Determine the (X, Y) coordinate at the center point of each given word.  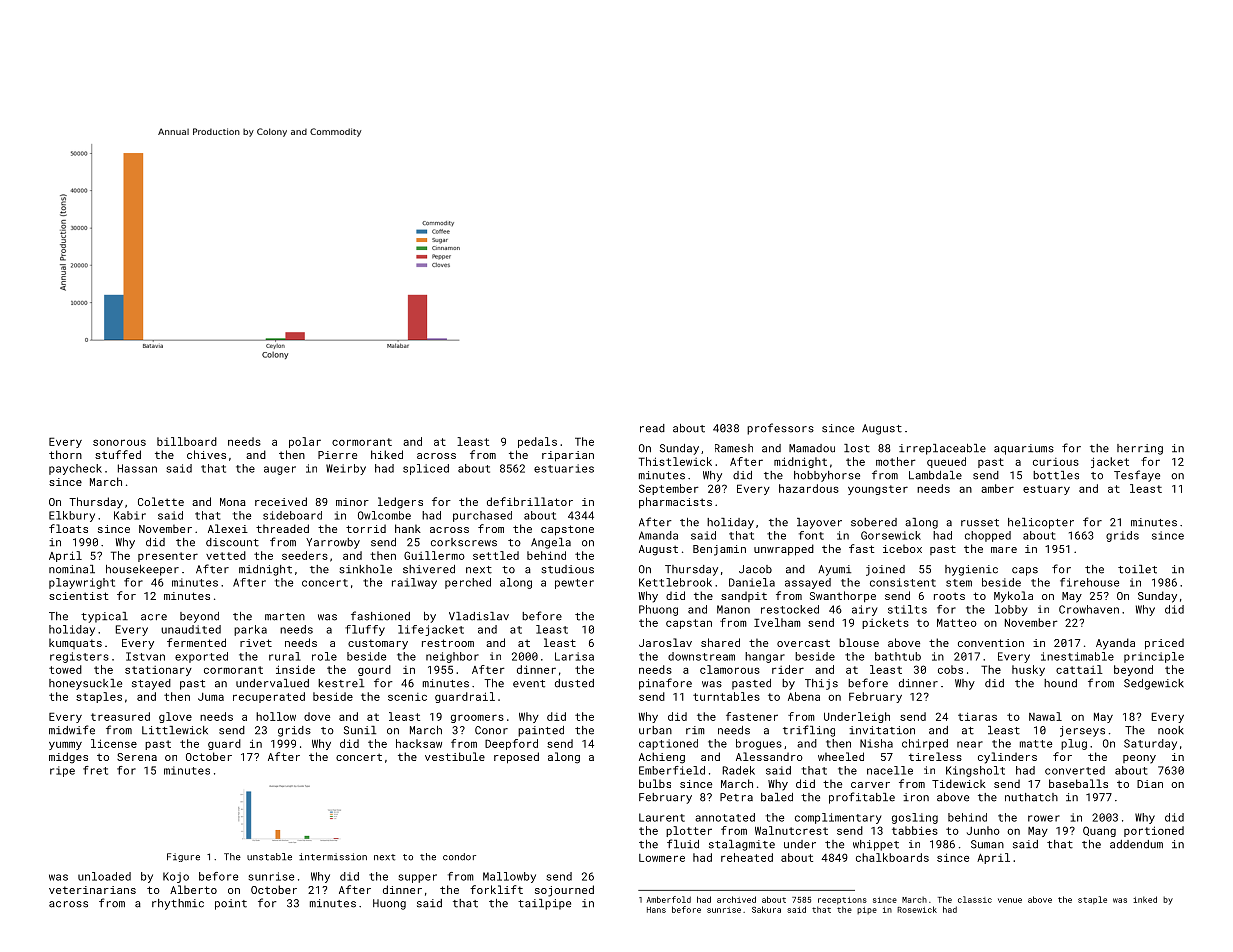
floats (68, 528)
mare (1004, 550)
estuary (1046, 490)
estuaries (564, 468)
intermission (333, 857)
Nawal (1045, 716)
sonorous (119, 442)
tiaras (977, 716)
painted (541, 731)
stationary (158, 671)
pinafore (665, 684)
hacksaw (419, 743)
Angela (551, 543)
